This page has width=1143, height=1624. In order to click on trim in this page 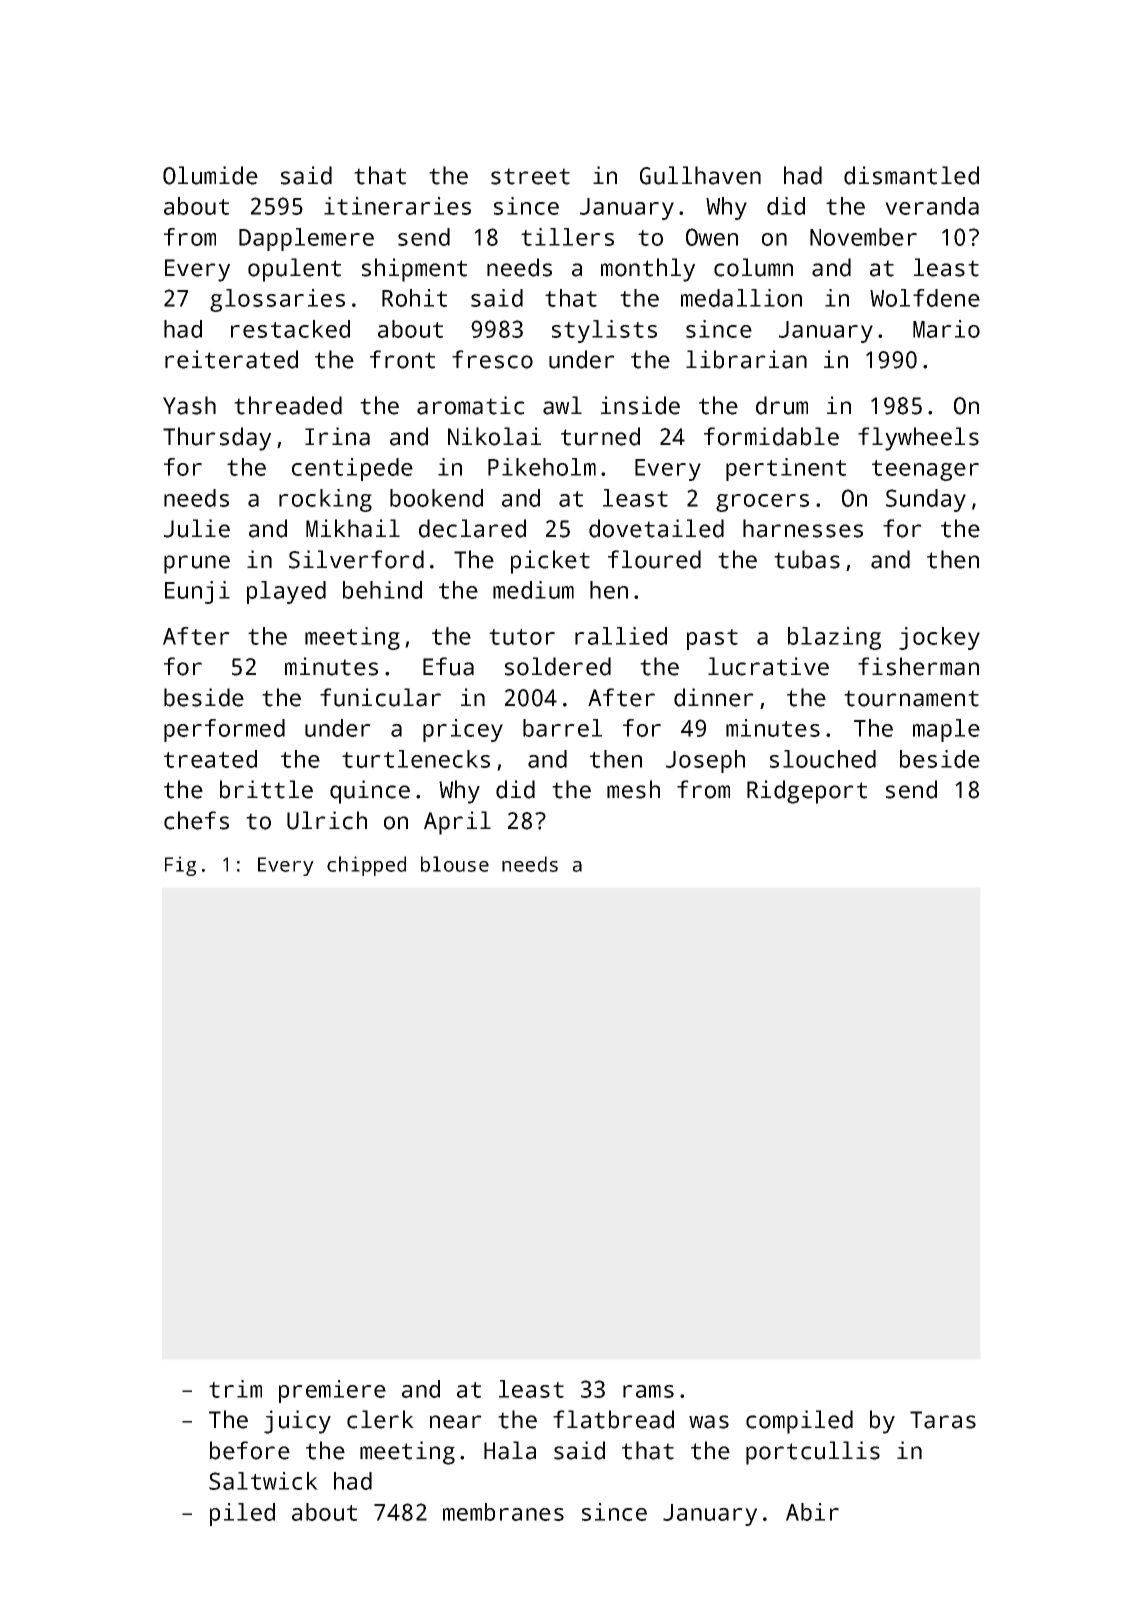, I will do `click(235, 1389)`.
